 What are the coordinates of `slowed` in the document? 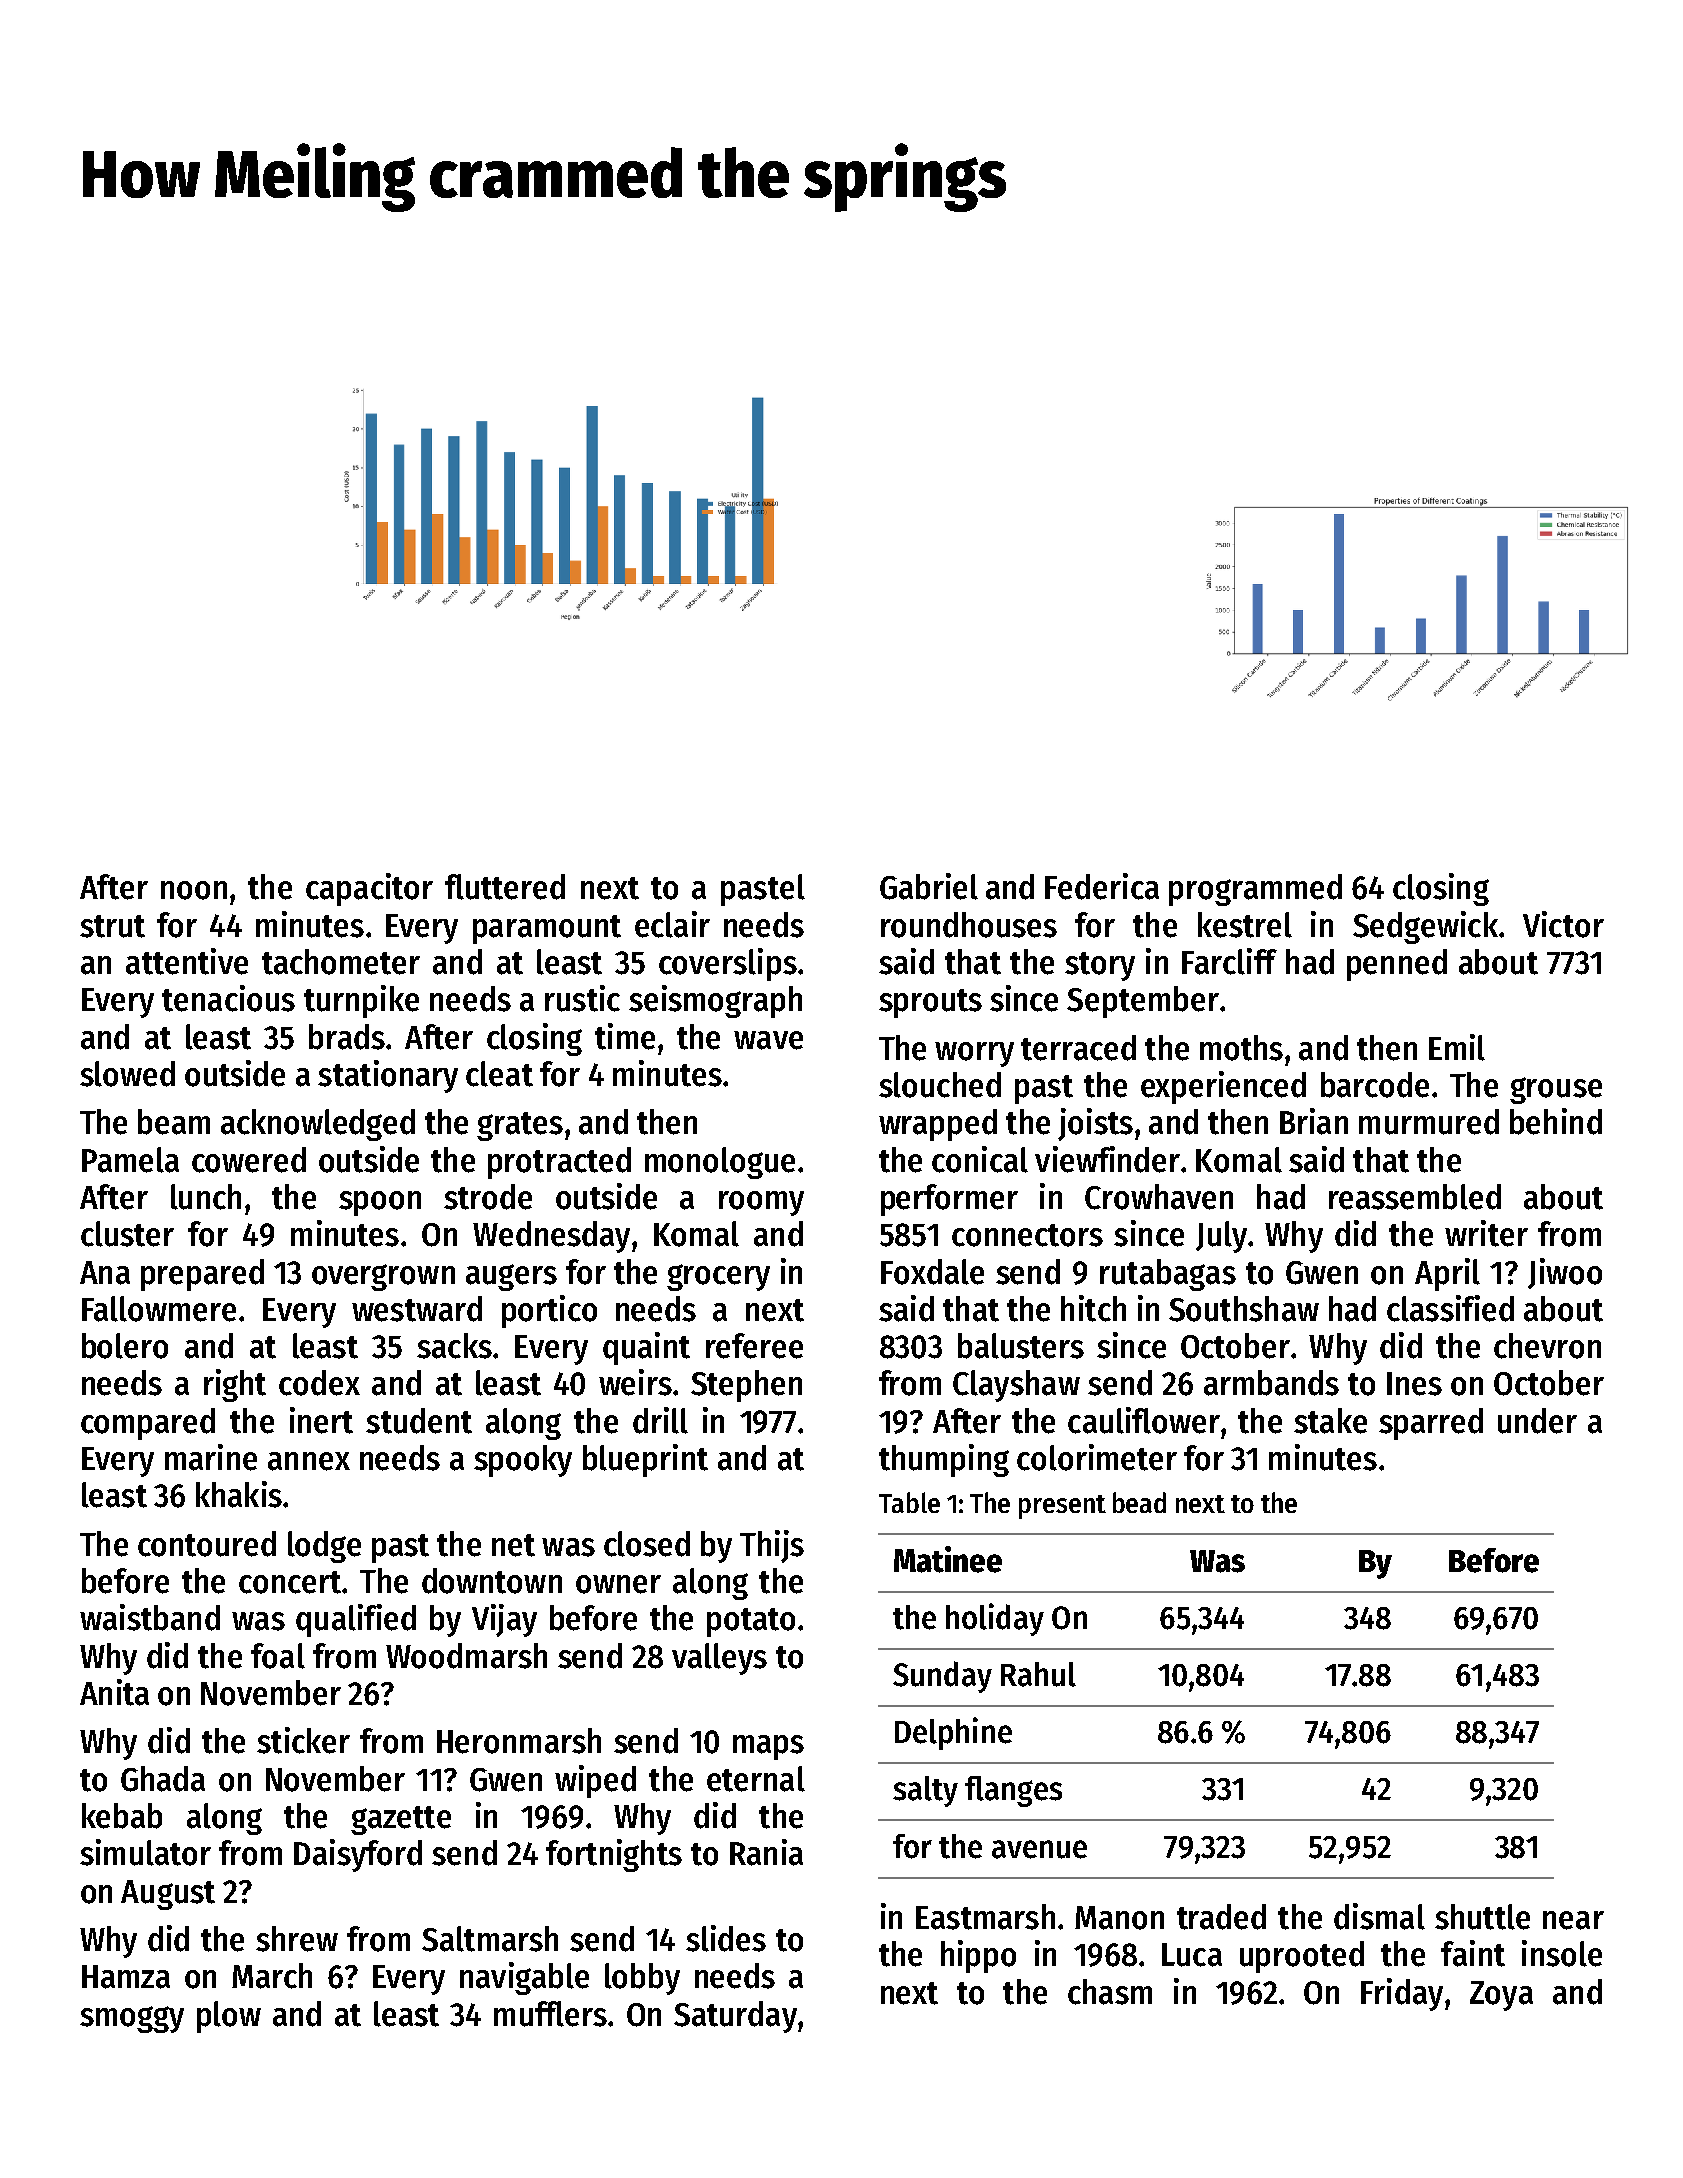 It's located at (127, 1074).
